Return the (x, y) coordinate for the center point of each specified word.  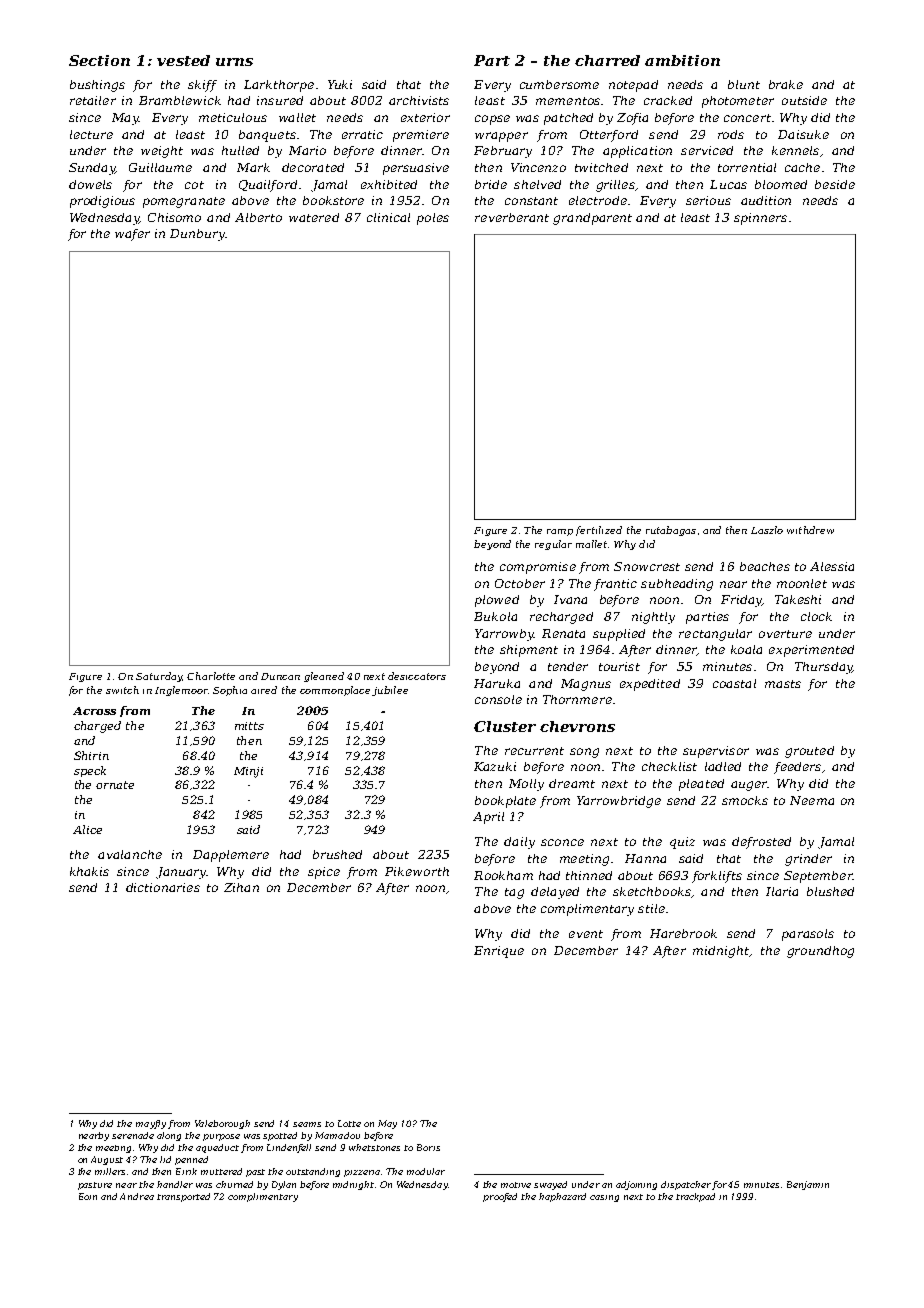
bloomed (781, 184)
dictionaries (163, 887)
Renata (563, 633)
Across (94, 711)
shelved (537, 184)
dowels (90, 184)
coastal (734, 683)
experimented (811, 651)
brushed (337, 854)
